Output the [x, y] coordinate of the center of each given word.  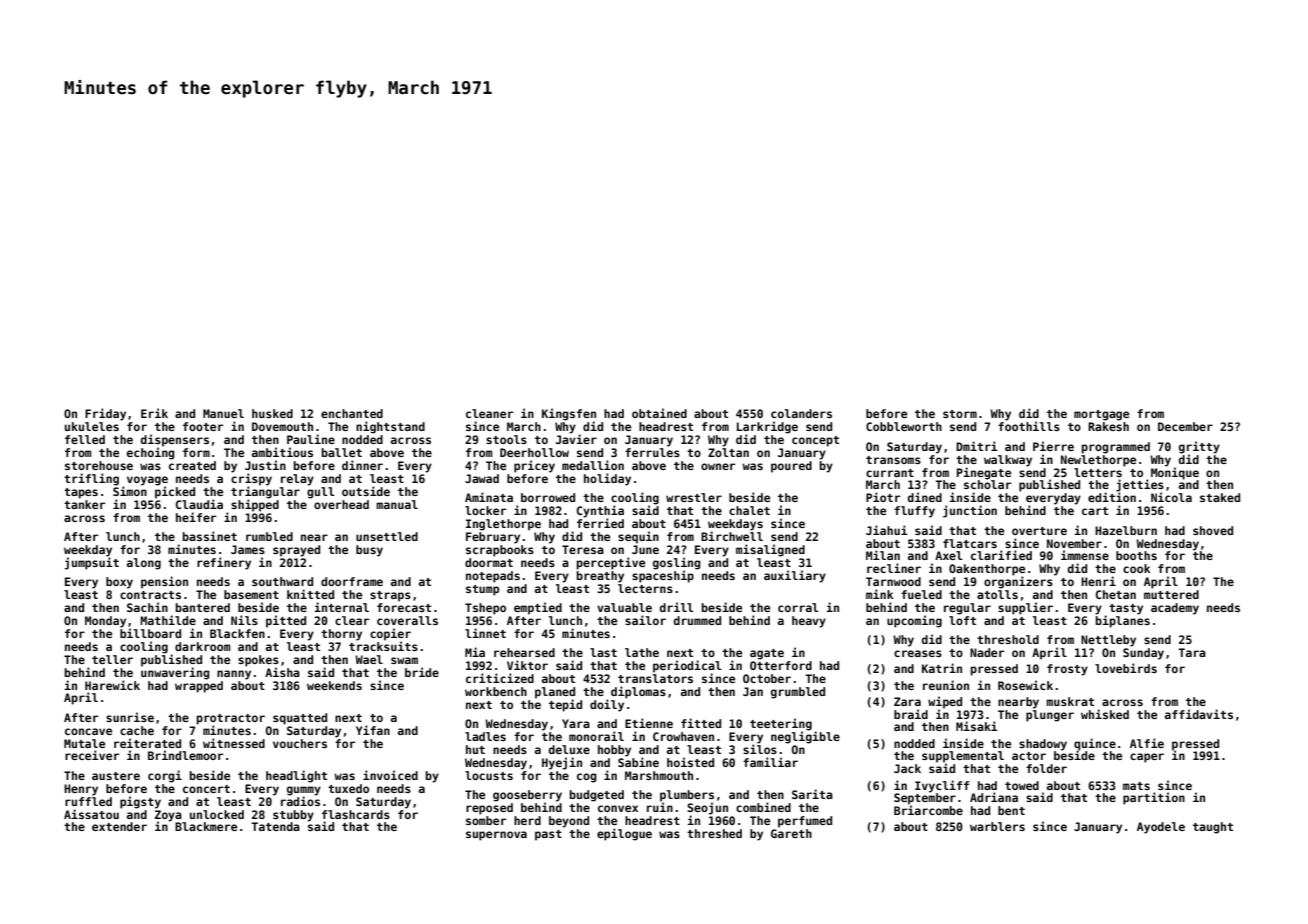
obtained [659, 413]
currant [890, 473]
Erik [154, 413]
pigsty [140, 802]
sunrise [130, 717]
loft [962, 620]
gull [321, 493]
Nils [244, 620]
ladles [485, 736]
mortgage [1101, 415]
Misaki [977, 726]
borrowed [548, 497]
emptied [538, 608]
